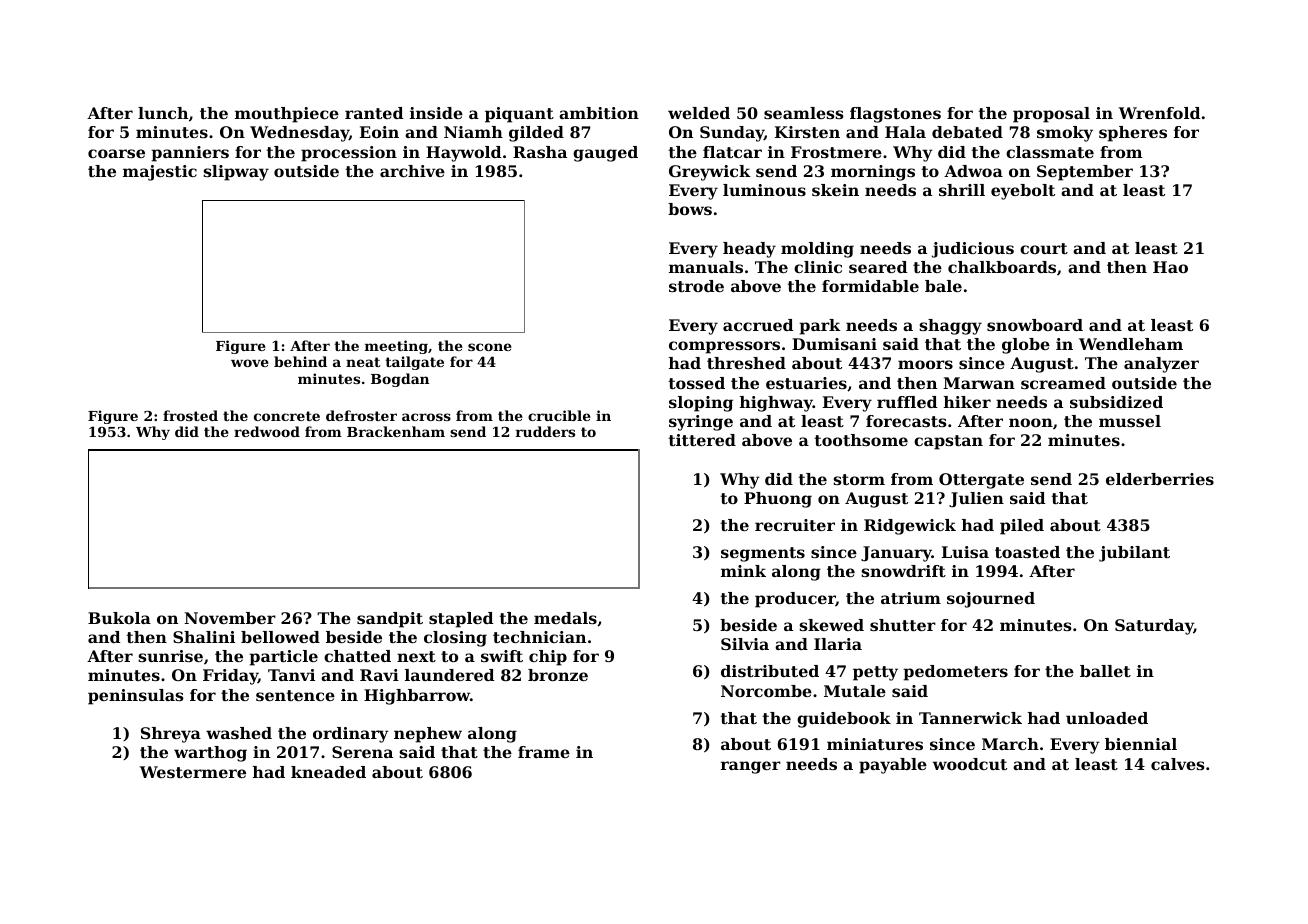  Describe the element at coordinates (979, 383) in the image. I see `Marwan` at that location.
